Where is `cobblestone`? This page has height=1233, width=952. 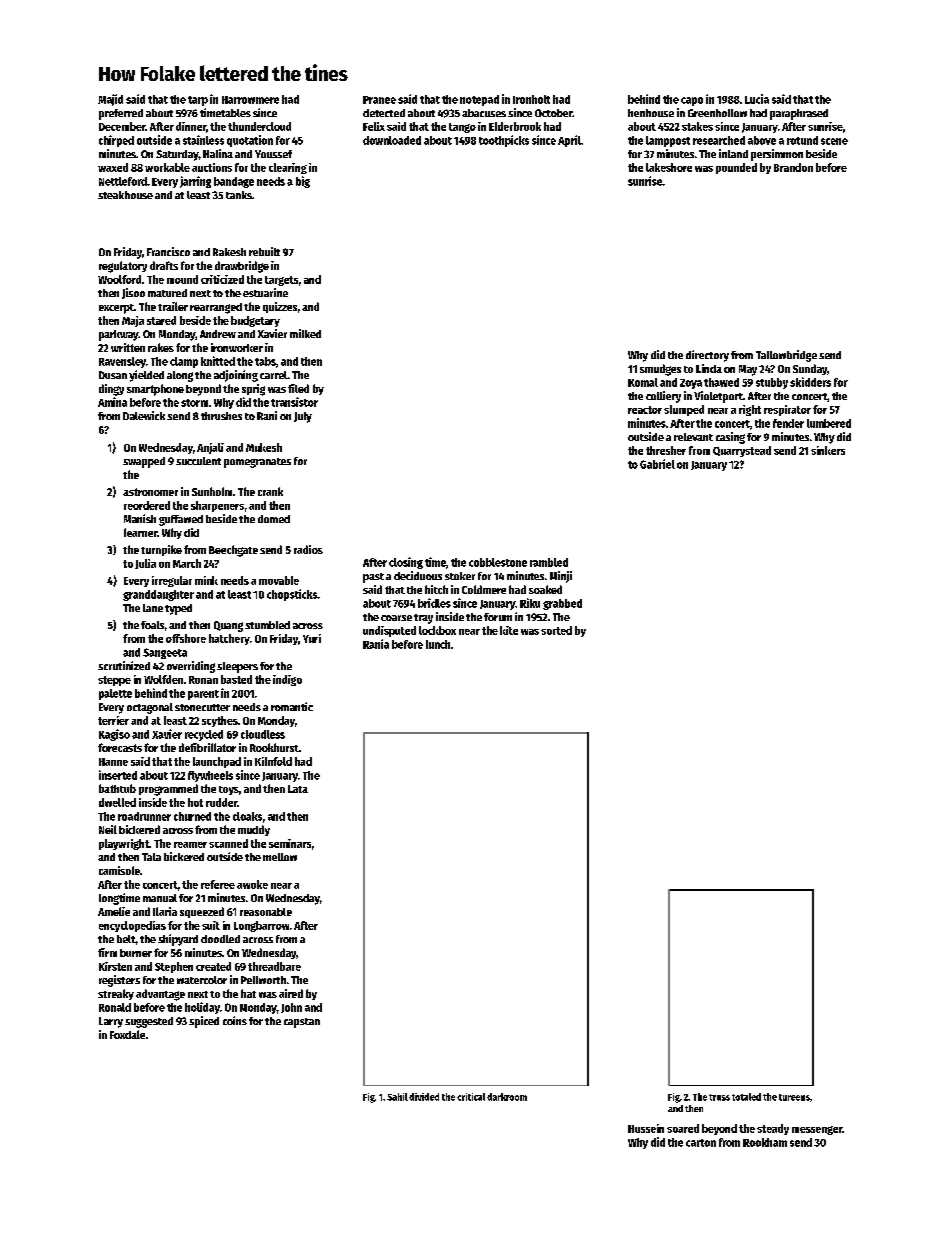 cobblestone is located at coordinates (498, 562).
